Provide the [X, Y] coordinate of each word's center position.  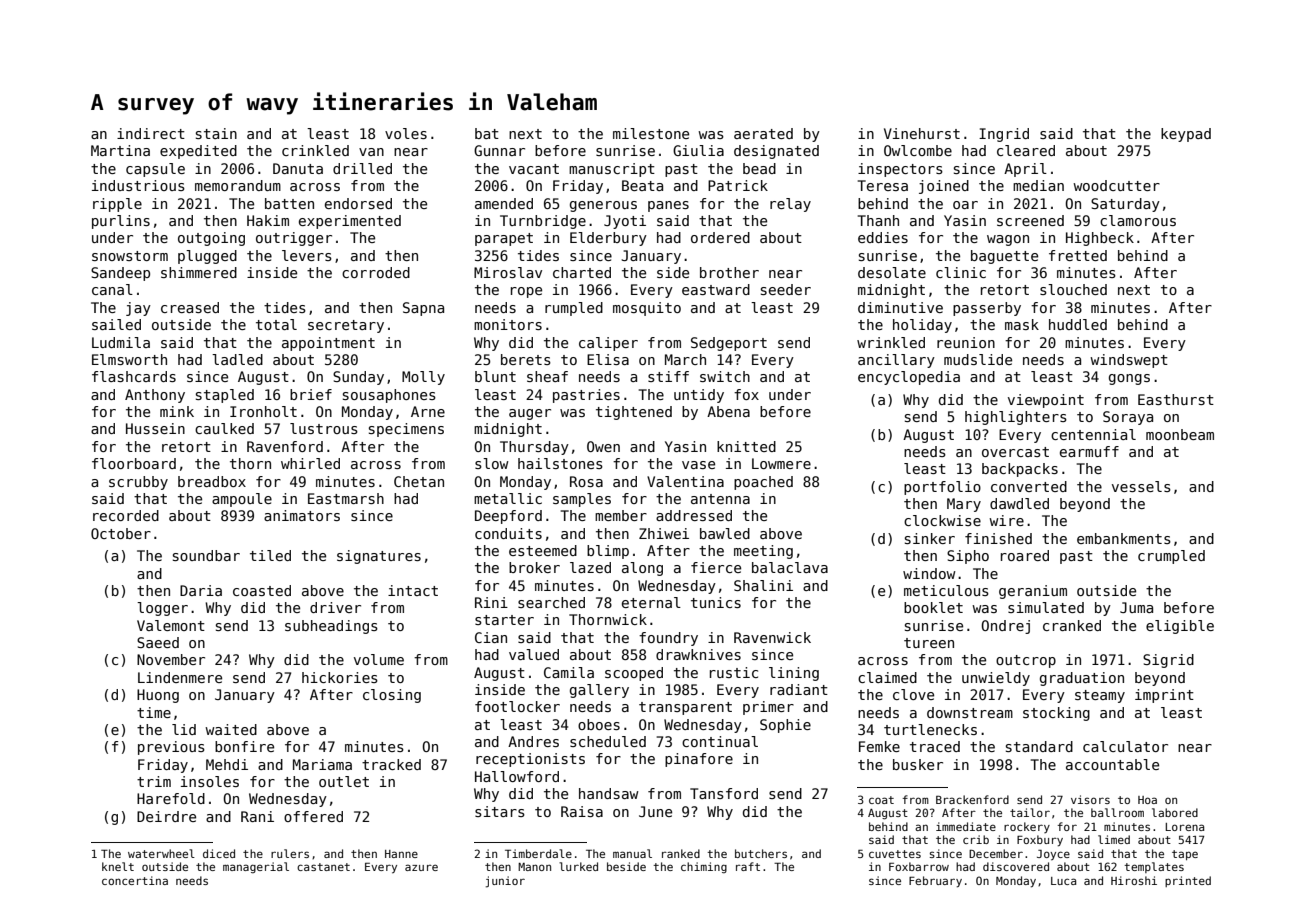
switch [725, 376]
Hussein [155, 428]
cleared [1026, 150]
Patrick [738, 185]
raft [748, 866]
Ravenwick [772, 637]
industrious [138, 185]
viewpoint [1046, 401]
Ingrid [1004, 135]
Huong [158, 696]
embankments [1124, 538]
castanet [323, 867]
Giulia [698, 150]
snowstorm [130, 256]
